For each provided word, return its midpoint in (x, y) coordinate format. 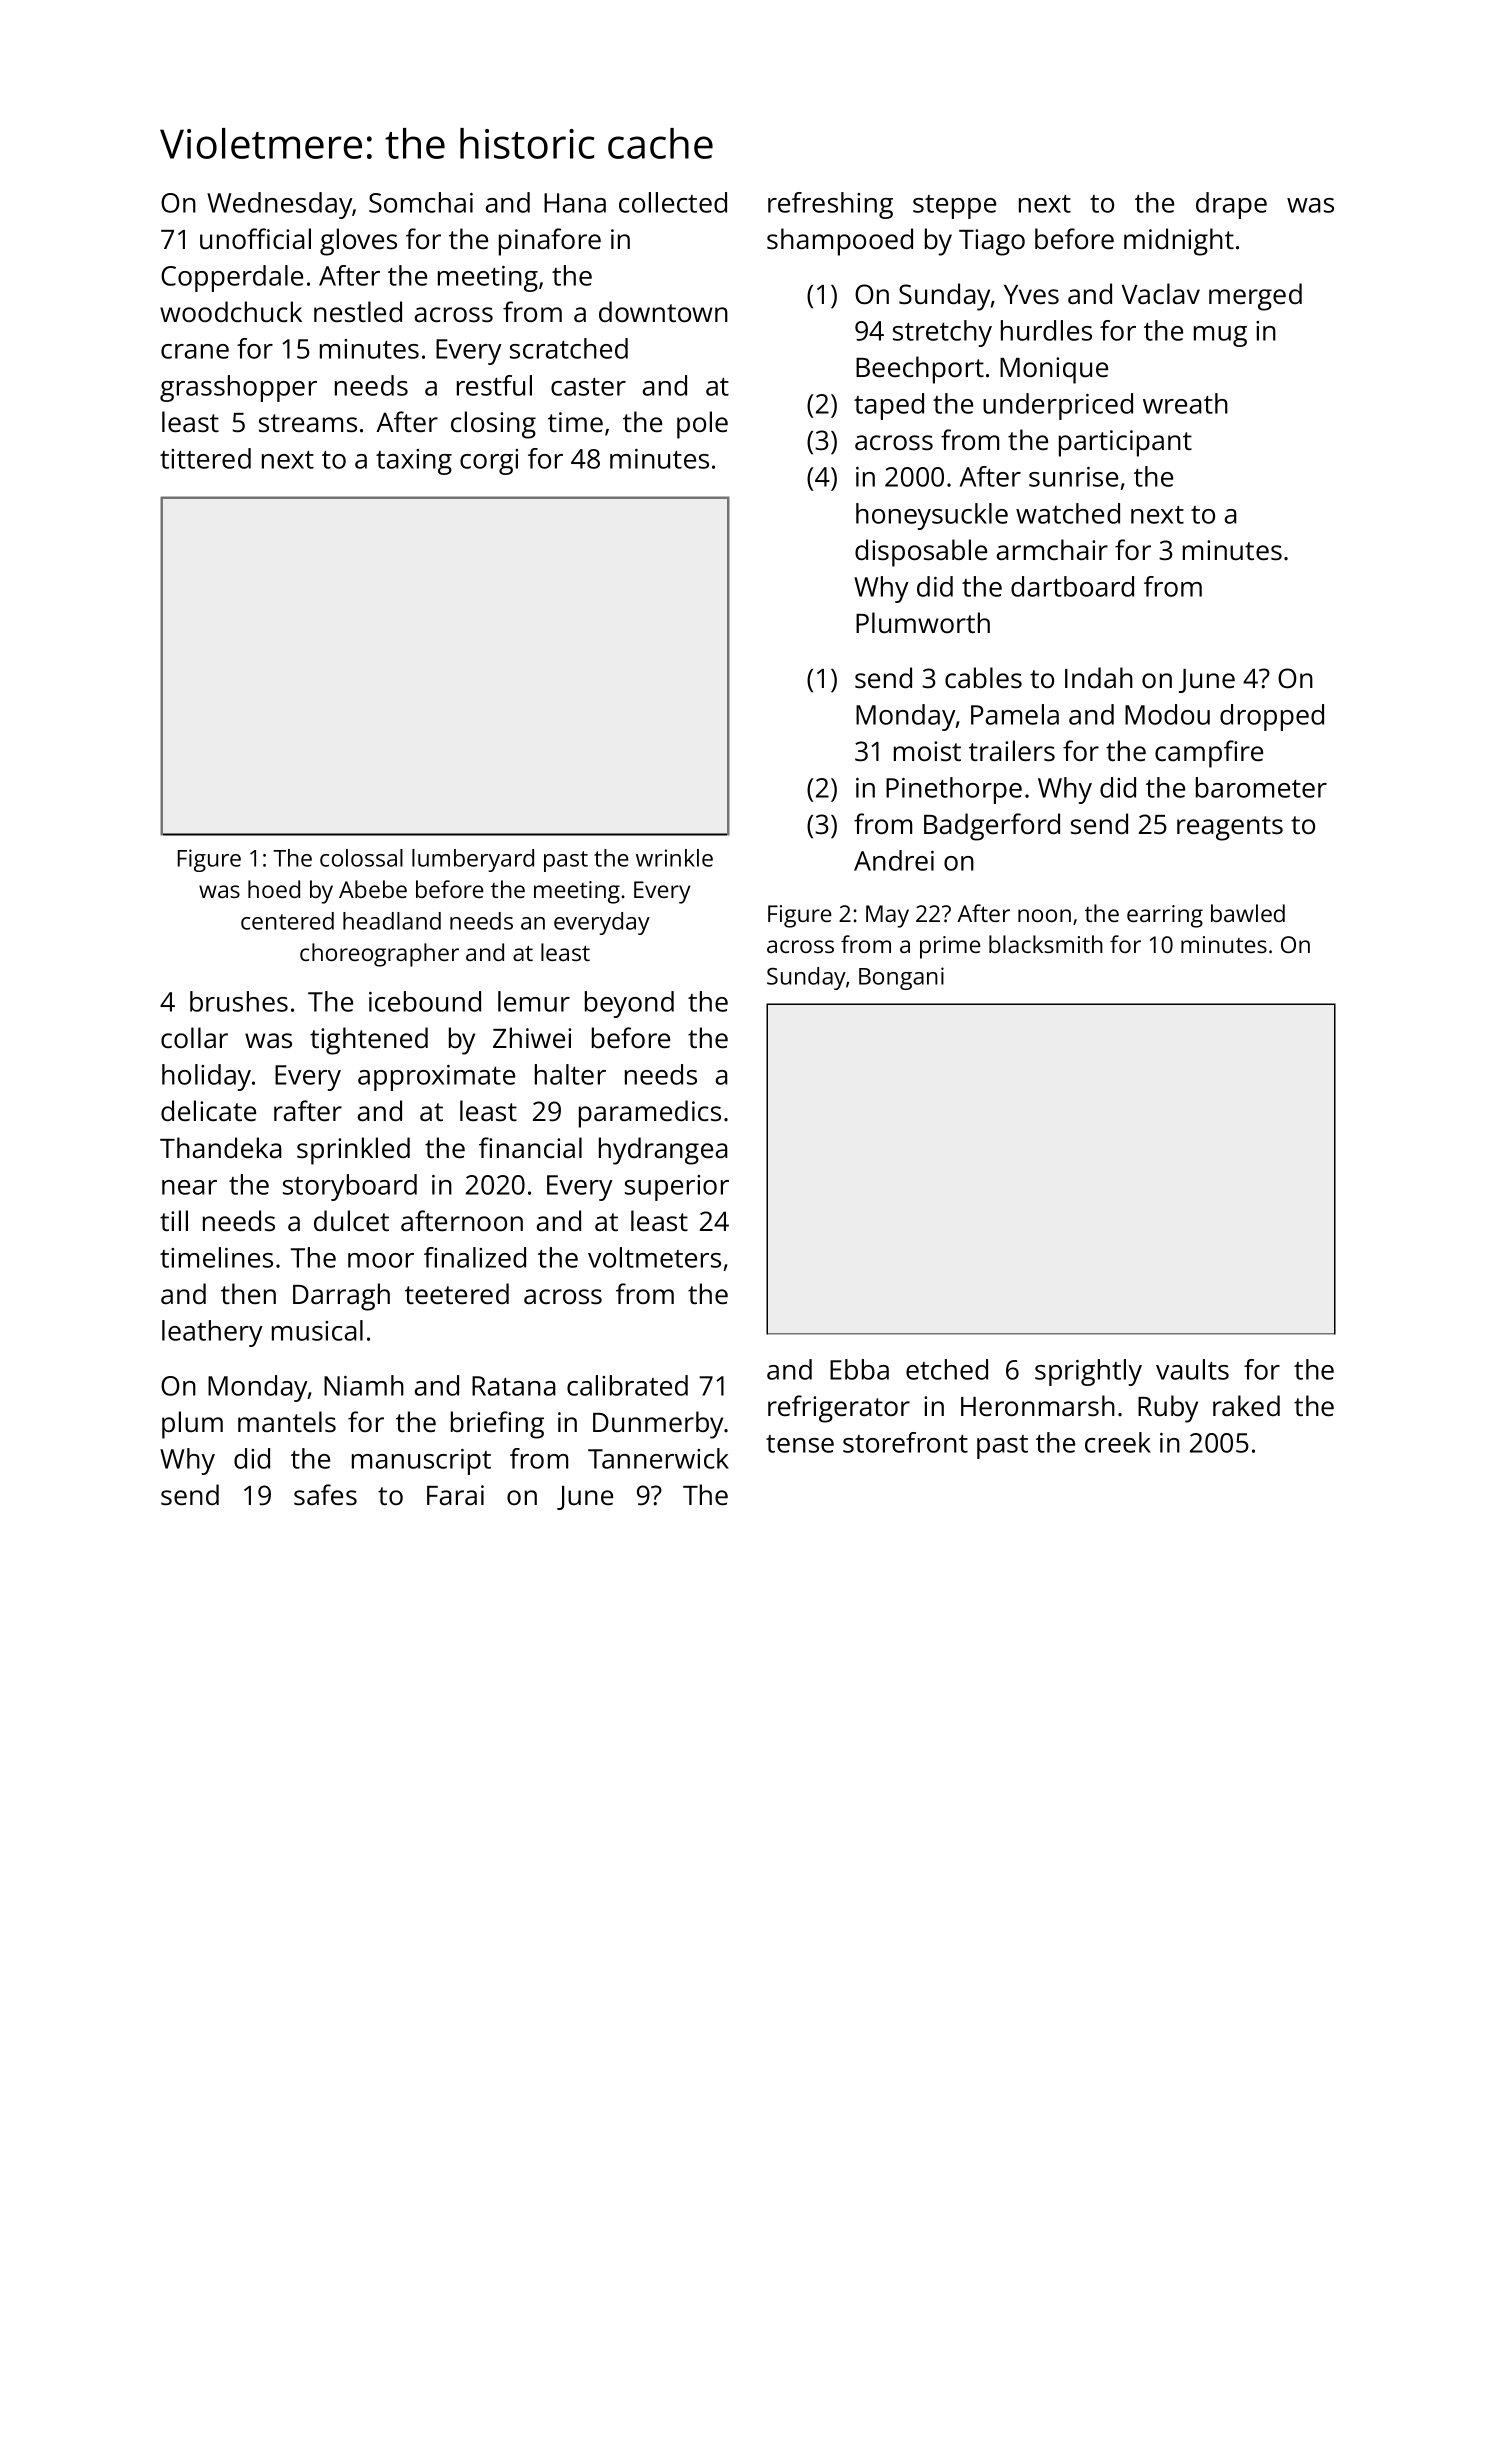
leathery (212, 1333)
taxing (414, 462)
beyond (629, 1004)
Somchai (421, 202)
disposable (921, 553)
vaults (1192, 1369)
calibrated (627, 1385)
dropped (1272, 717)
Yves (1031, 295)
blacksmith (1046, 944)
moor (381, 1260)
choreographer (379, 955)
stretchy (942, 333)
